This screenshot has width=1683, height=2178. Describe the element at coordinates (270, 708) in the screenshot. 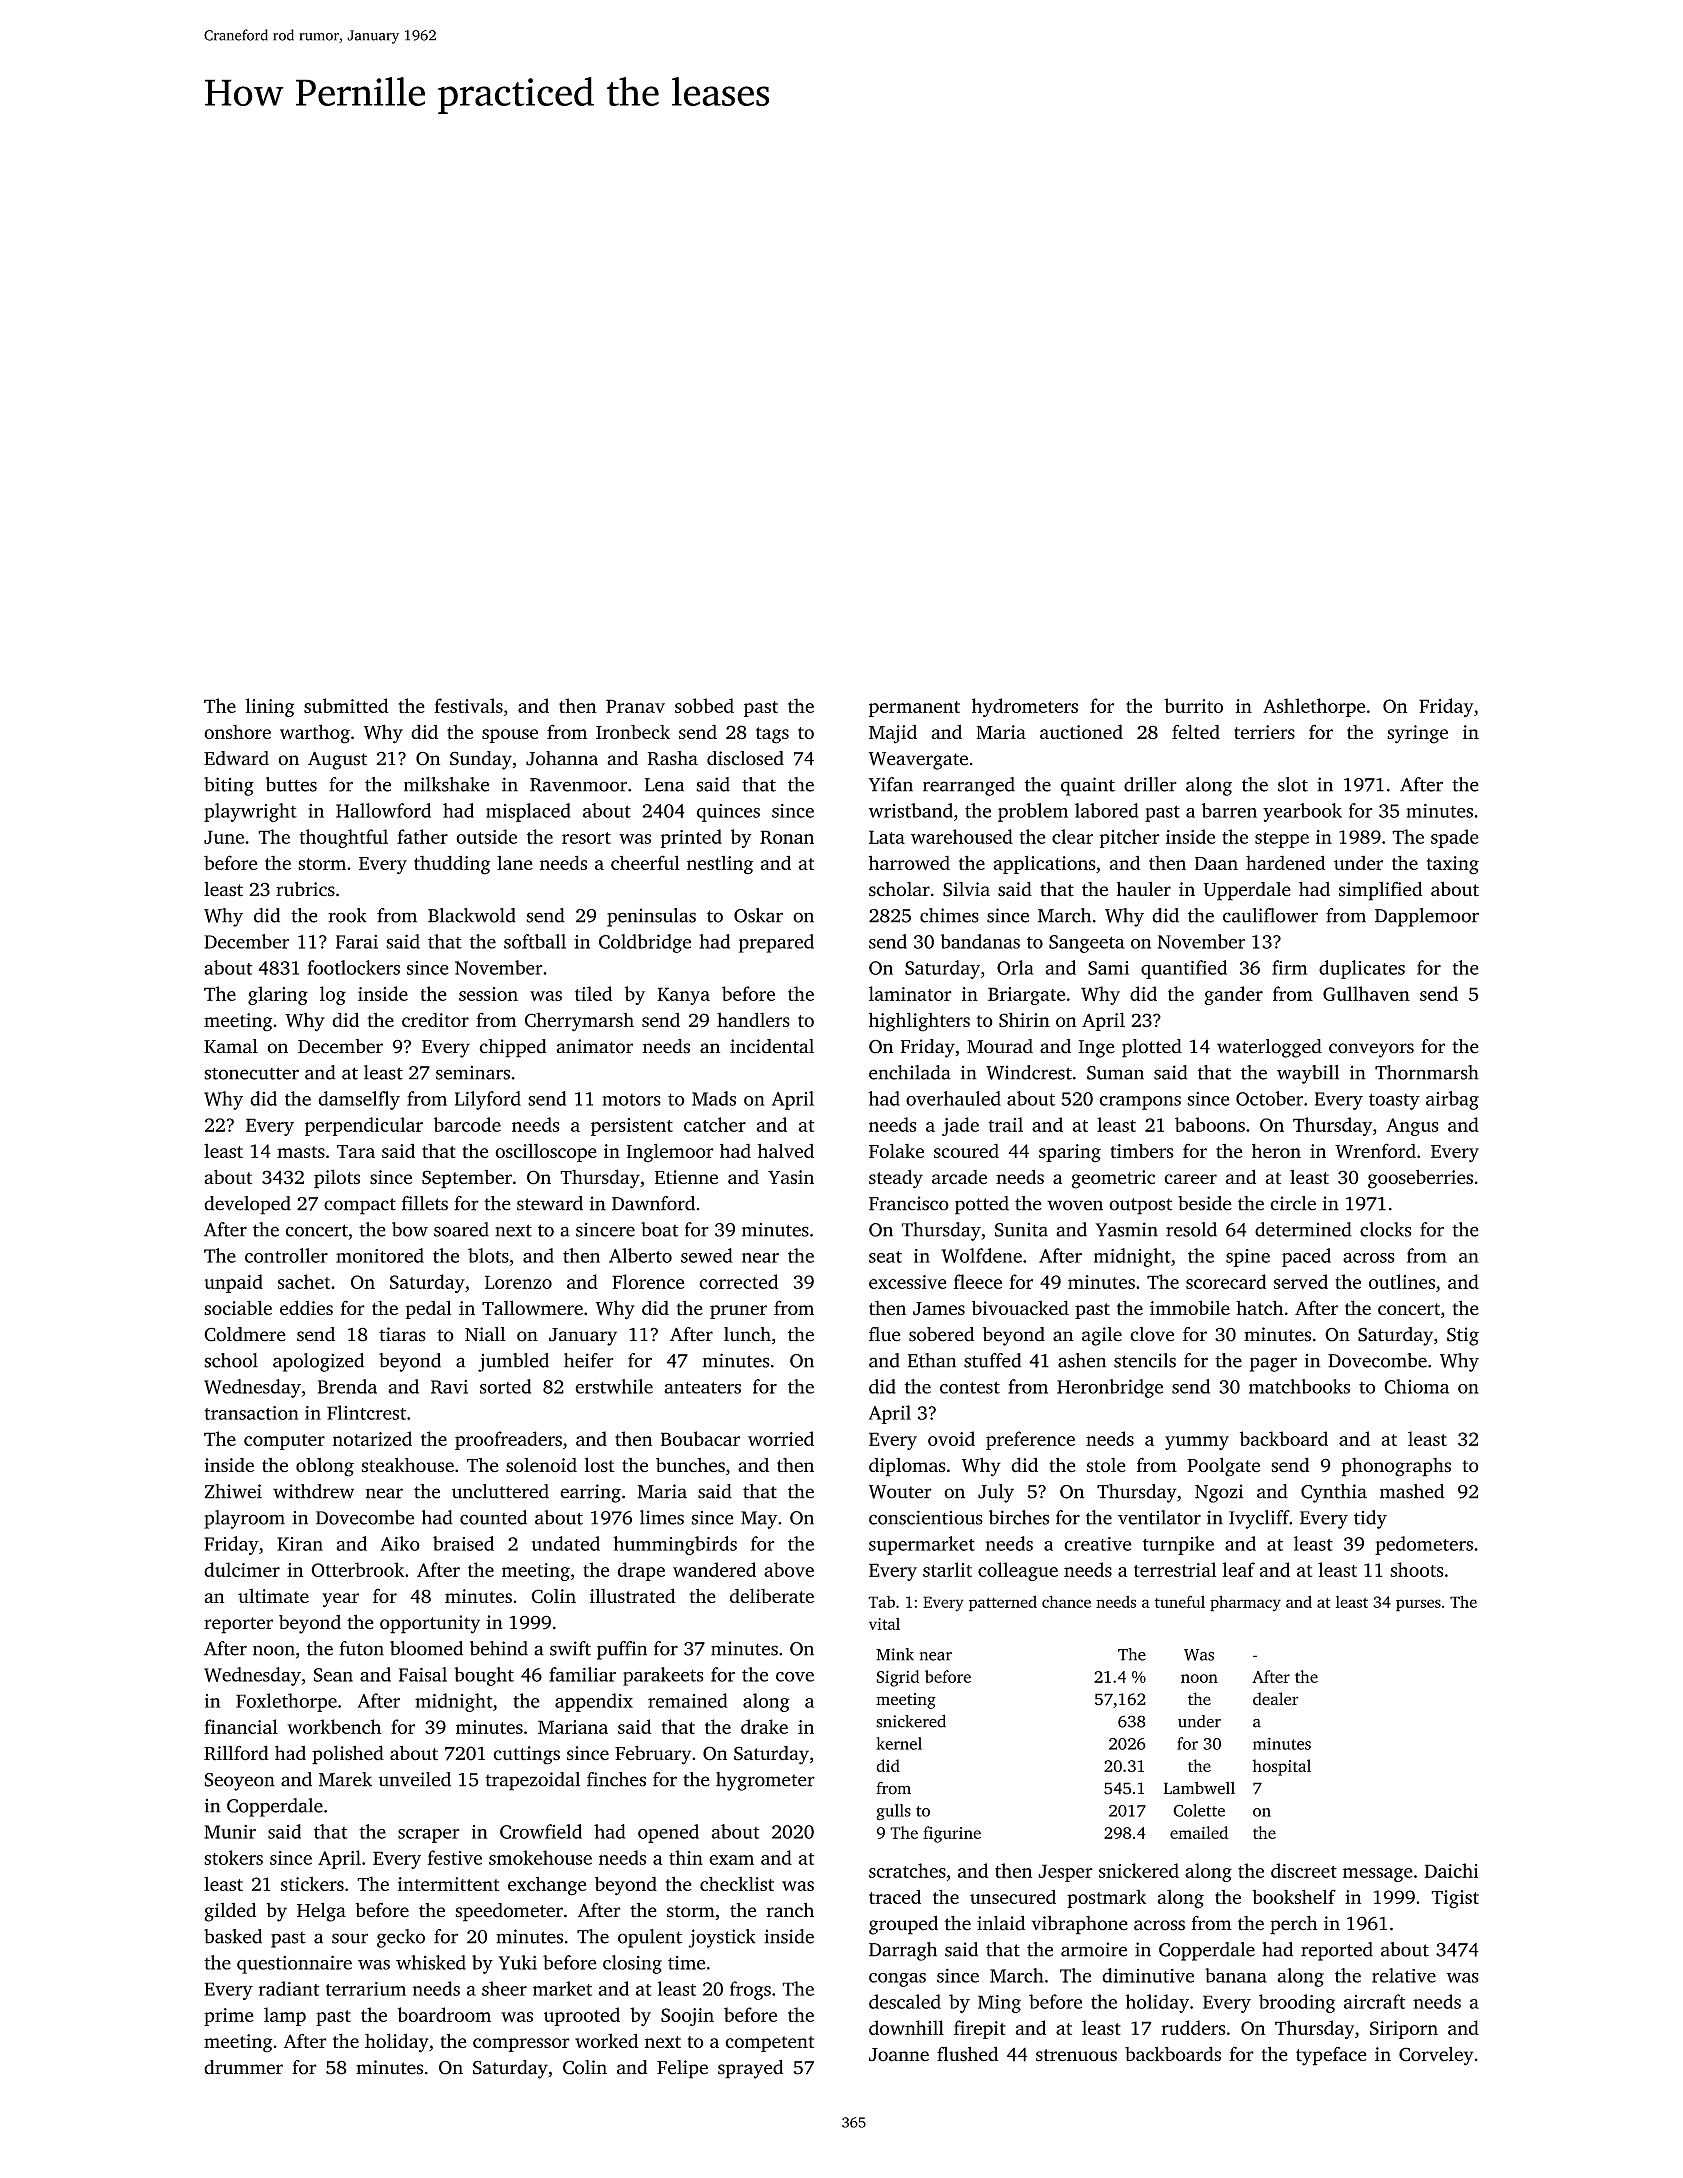

I see `lining` at that location.
